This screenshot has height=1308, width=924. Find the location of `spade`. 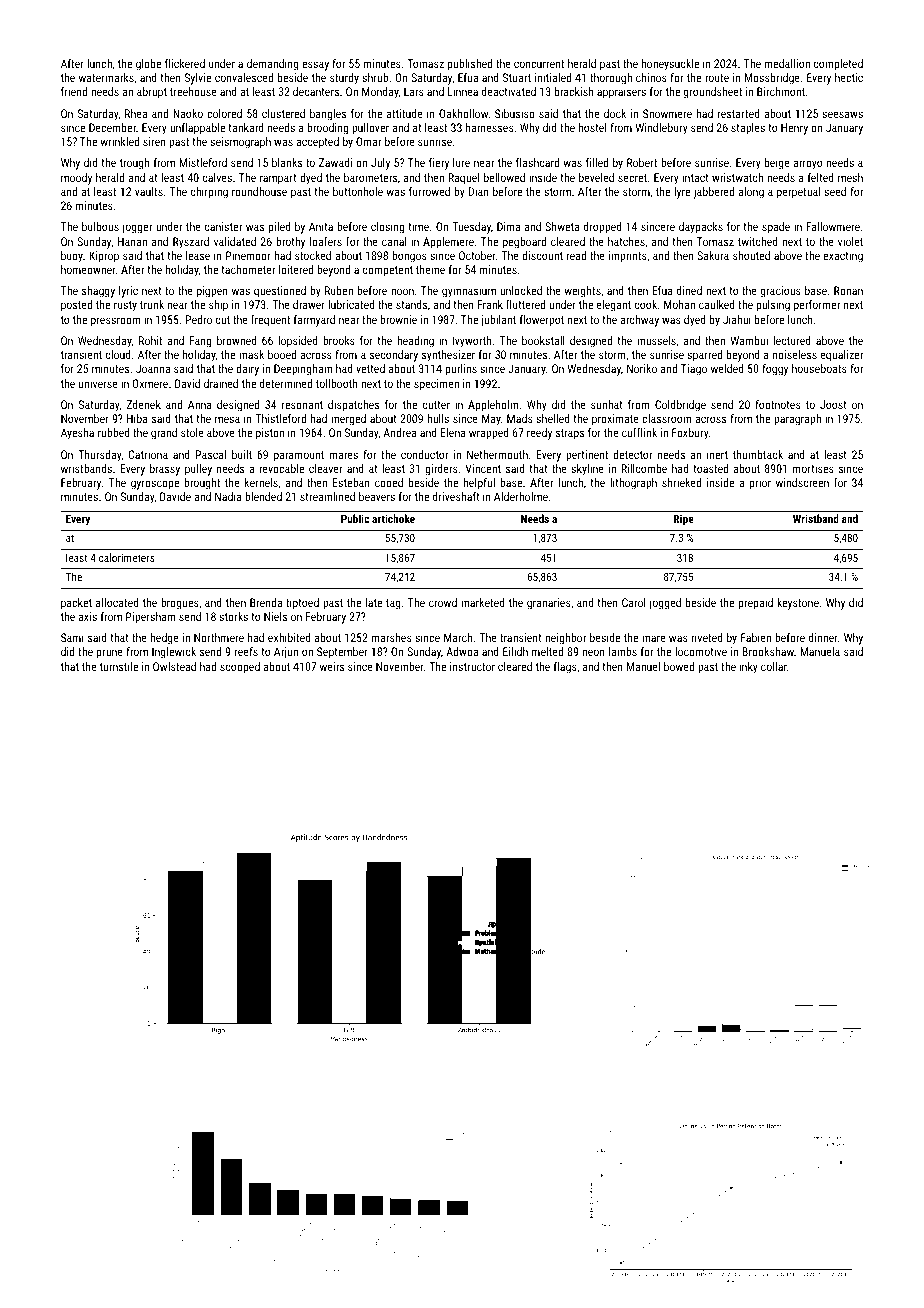

spade is located at coordinates (776, 228).
